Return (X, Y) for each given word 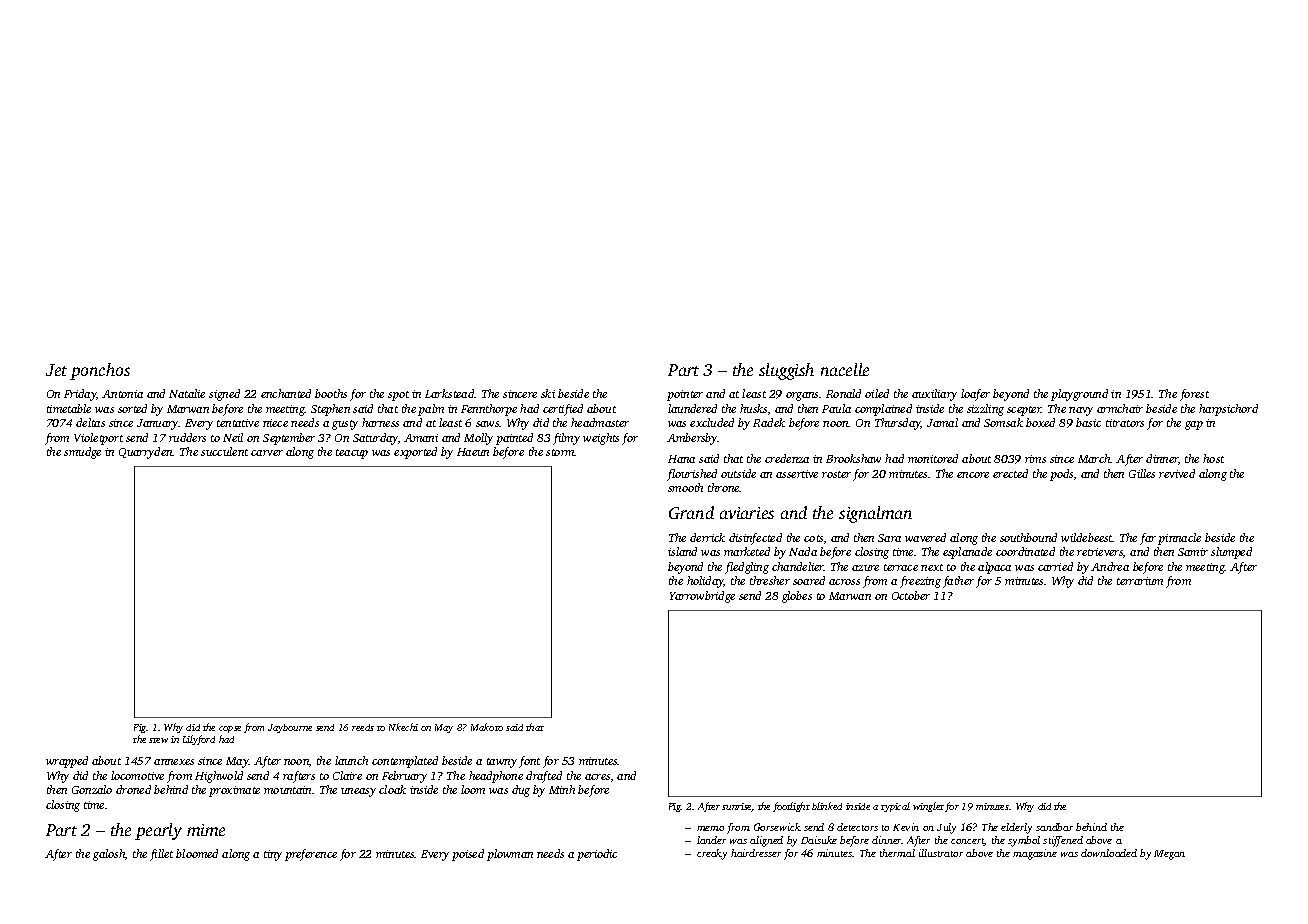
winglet (928, 807)
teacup (352, 454)
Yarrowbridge (702, 597)
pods (1061, 475)
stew (158, 740)
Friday (80, 395)
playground (1079, 395)
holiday (705, 582)
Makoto (487, 727)
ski (548, 393)
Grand (691, 512)
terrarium (1140, 581)
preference (311, 855)
